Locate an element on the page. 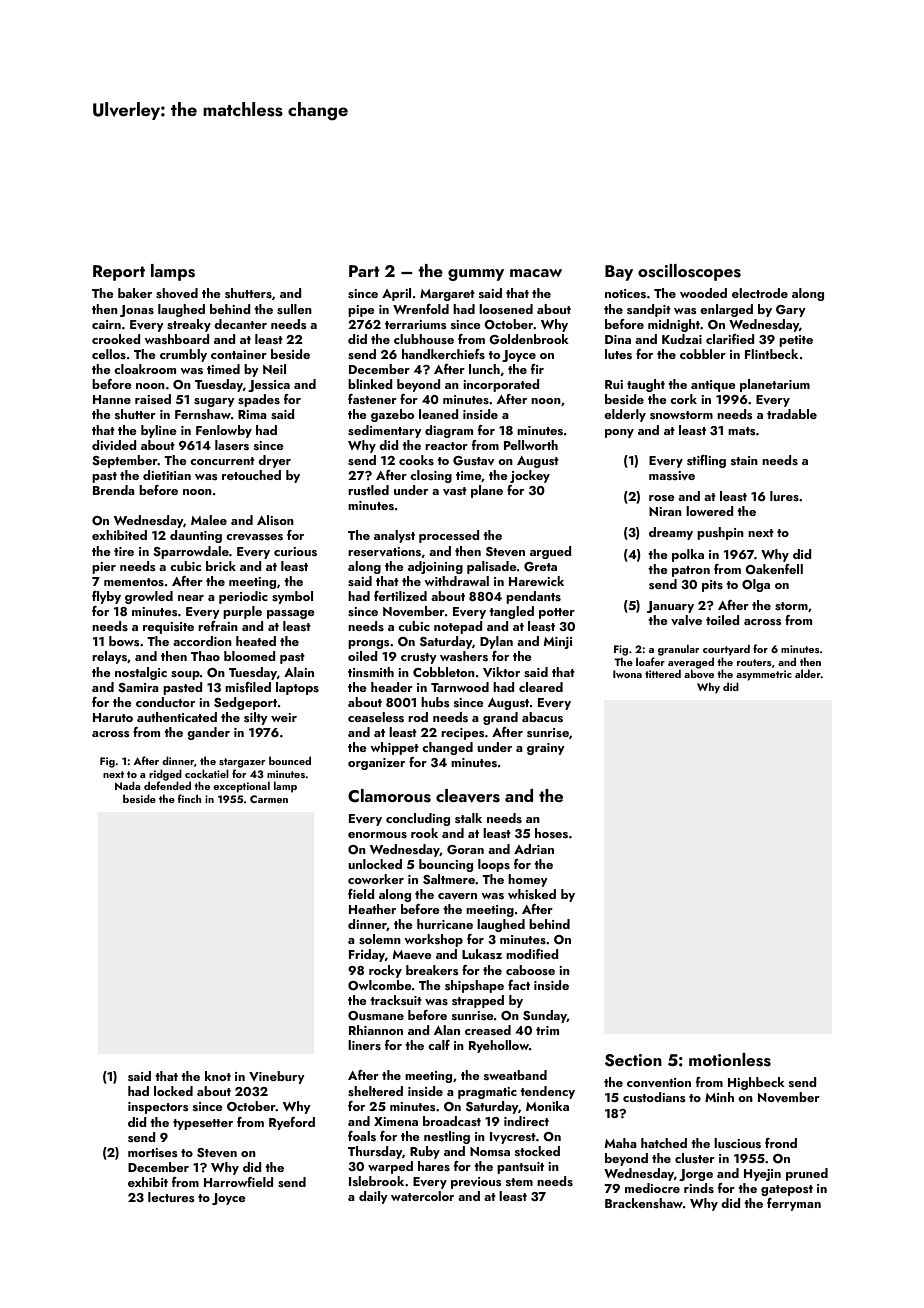  Nada is located at coordinates (128, 785).
